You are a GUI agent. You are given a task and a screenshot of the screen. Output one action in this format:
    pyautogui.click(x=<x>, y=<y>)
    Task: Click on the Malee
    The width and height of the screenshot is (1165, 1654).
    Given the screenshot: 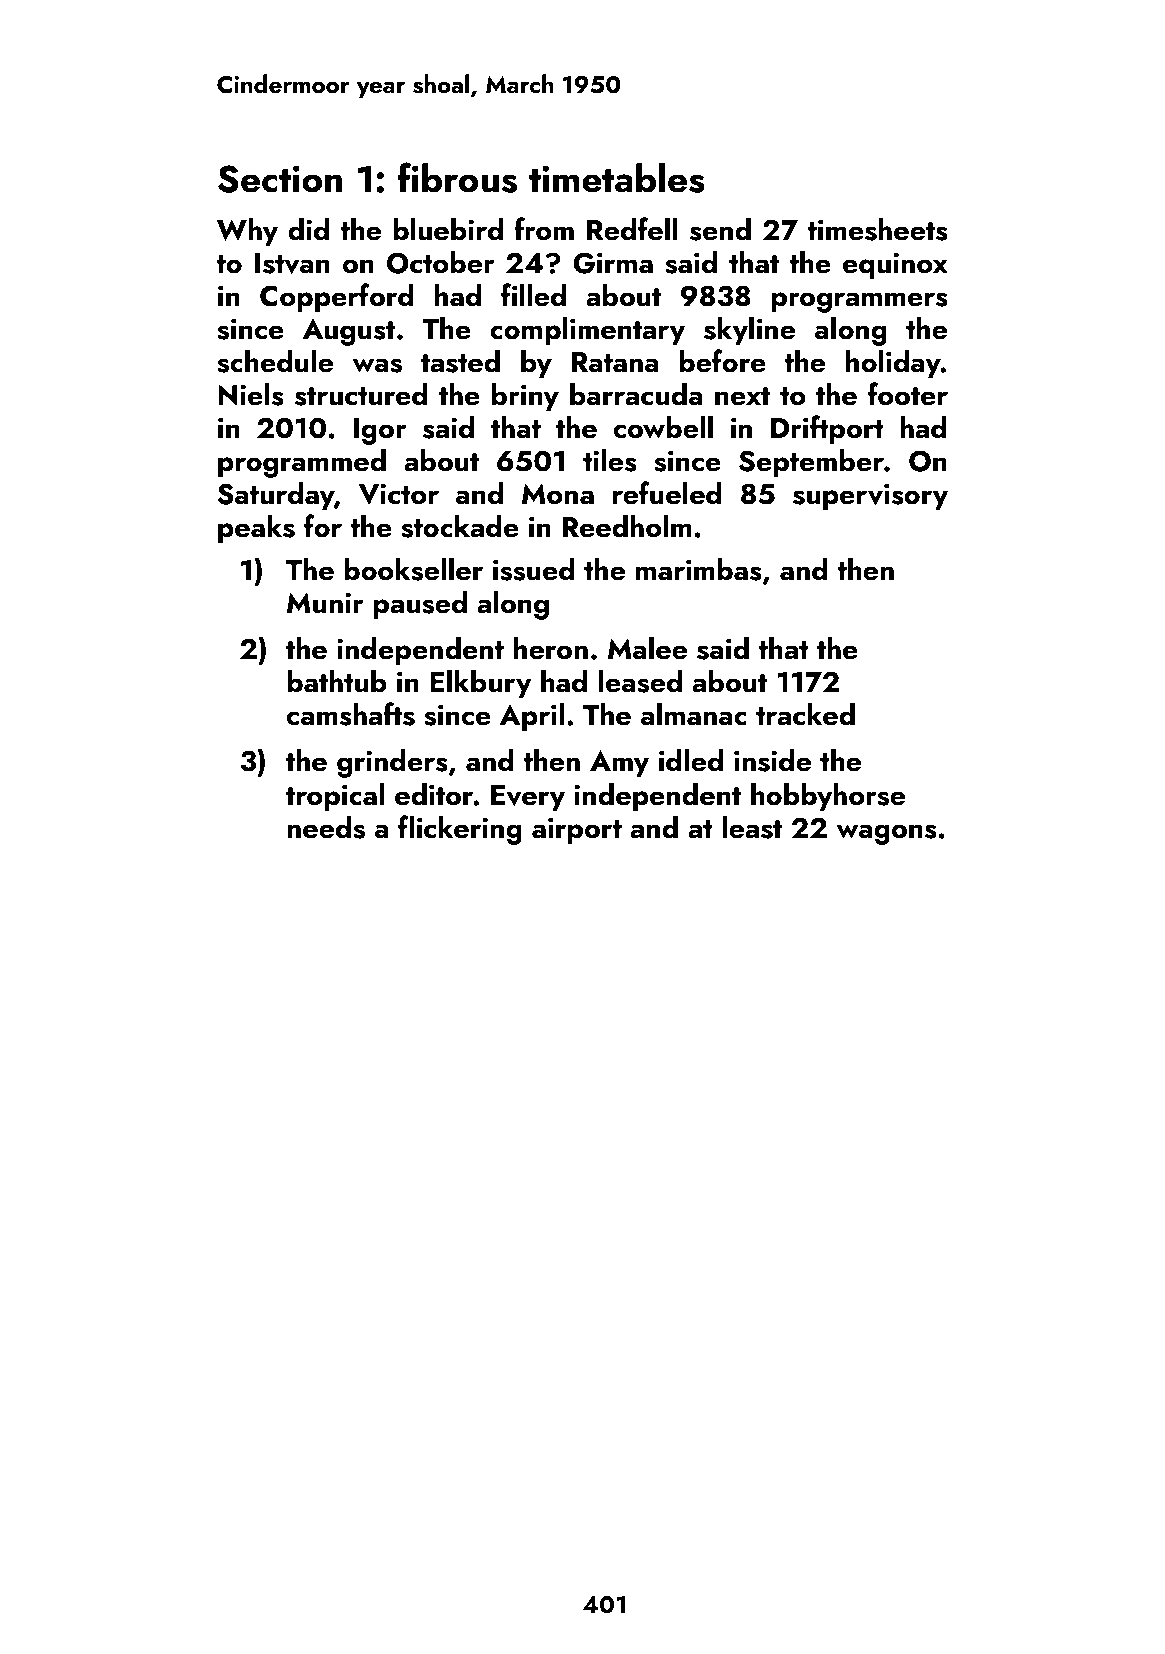 What is the action you would take?
    pyautogui.click(x=647, y=648)
